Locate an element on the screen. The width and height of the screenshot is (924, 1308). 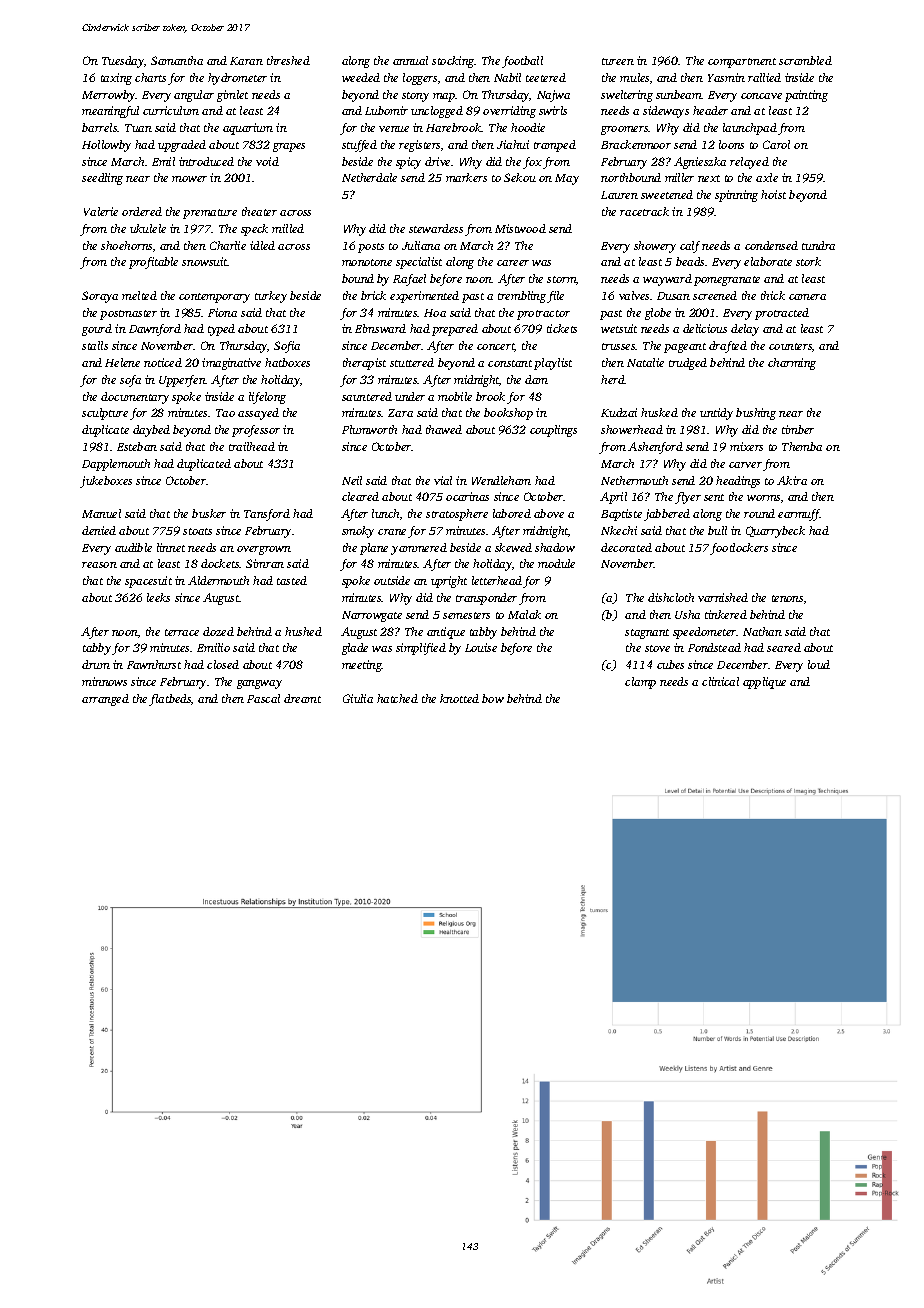
Dawnford is located at coordinates (155, 330).
